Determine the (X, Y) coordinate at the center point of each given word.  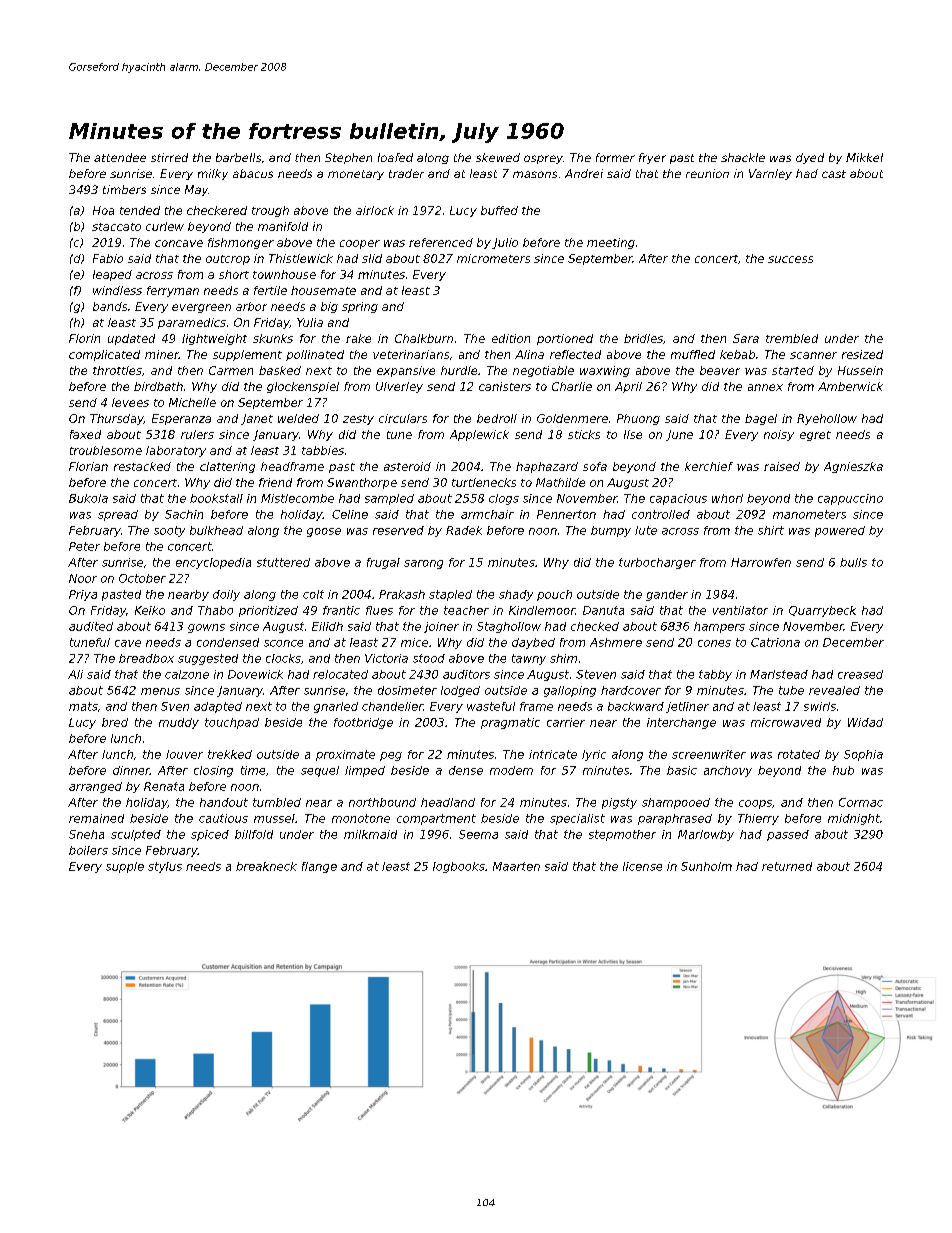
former (615, 157)
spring (360, 307)
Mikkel (864, 157)
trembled (792, 338)
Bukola (88, 498)
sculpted (136, 835)
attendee (120, 157)
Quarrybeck (822, 611)
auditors (466, 674)
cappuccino (850, 499)
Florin (84, 338)
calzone (187, 674)
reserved (398, 530)
